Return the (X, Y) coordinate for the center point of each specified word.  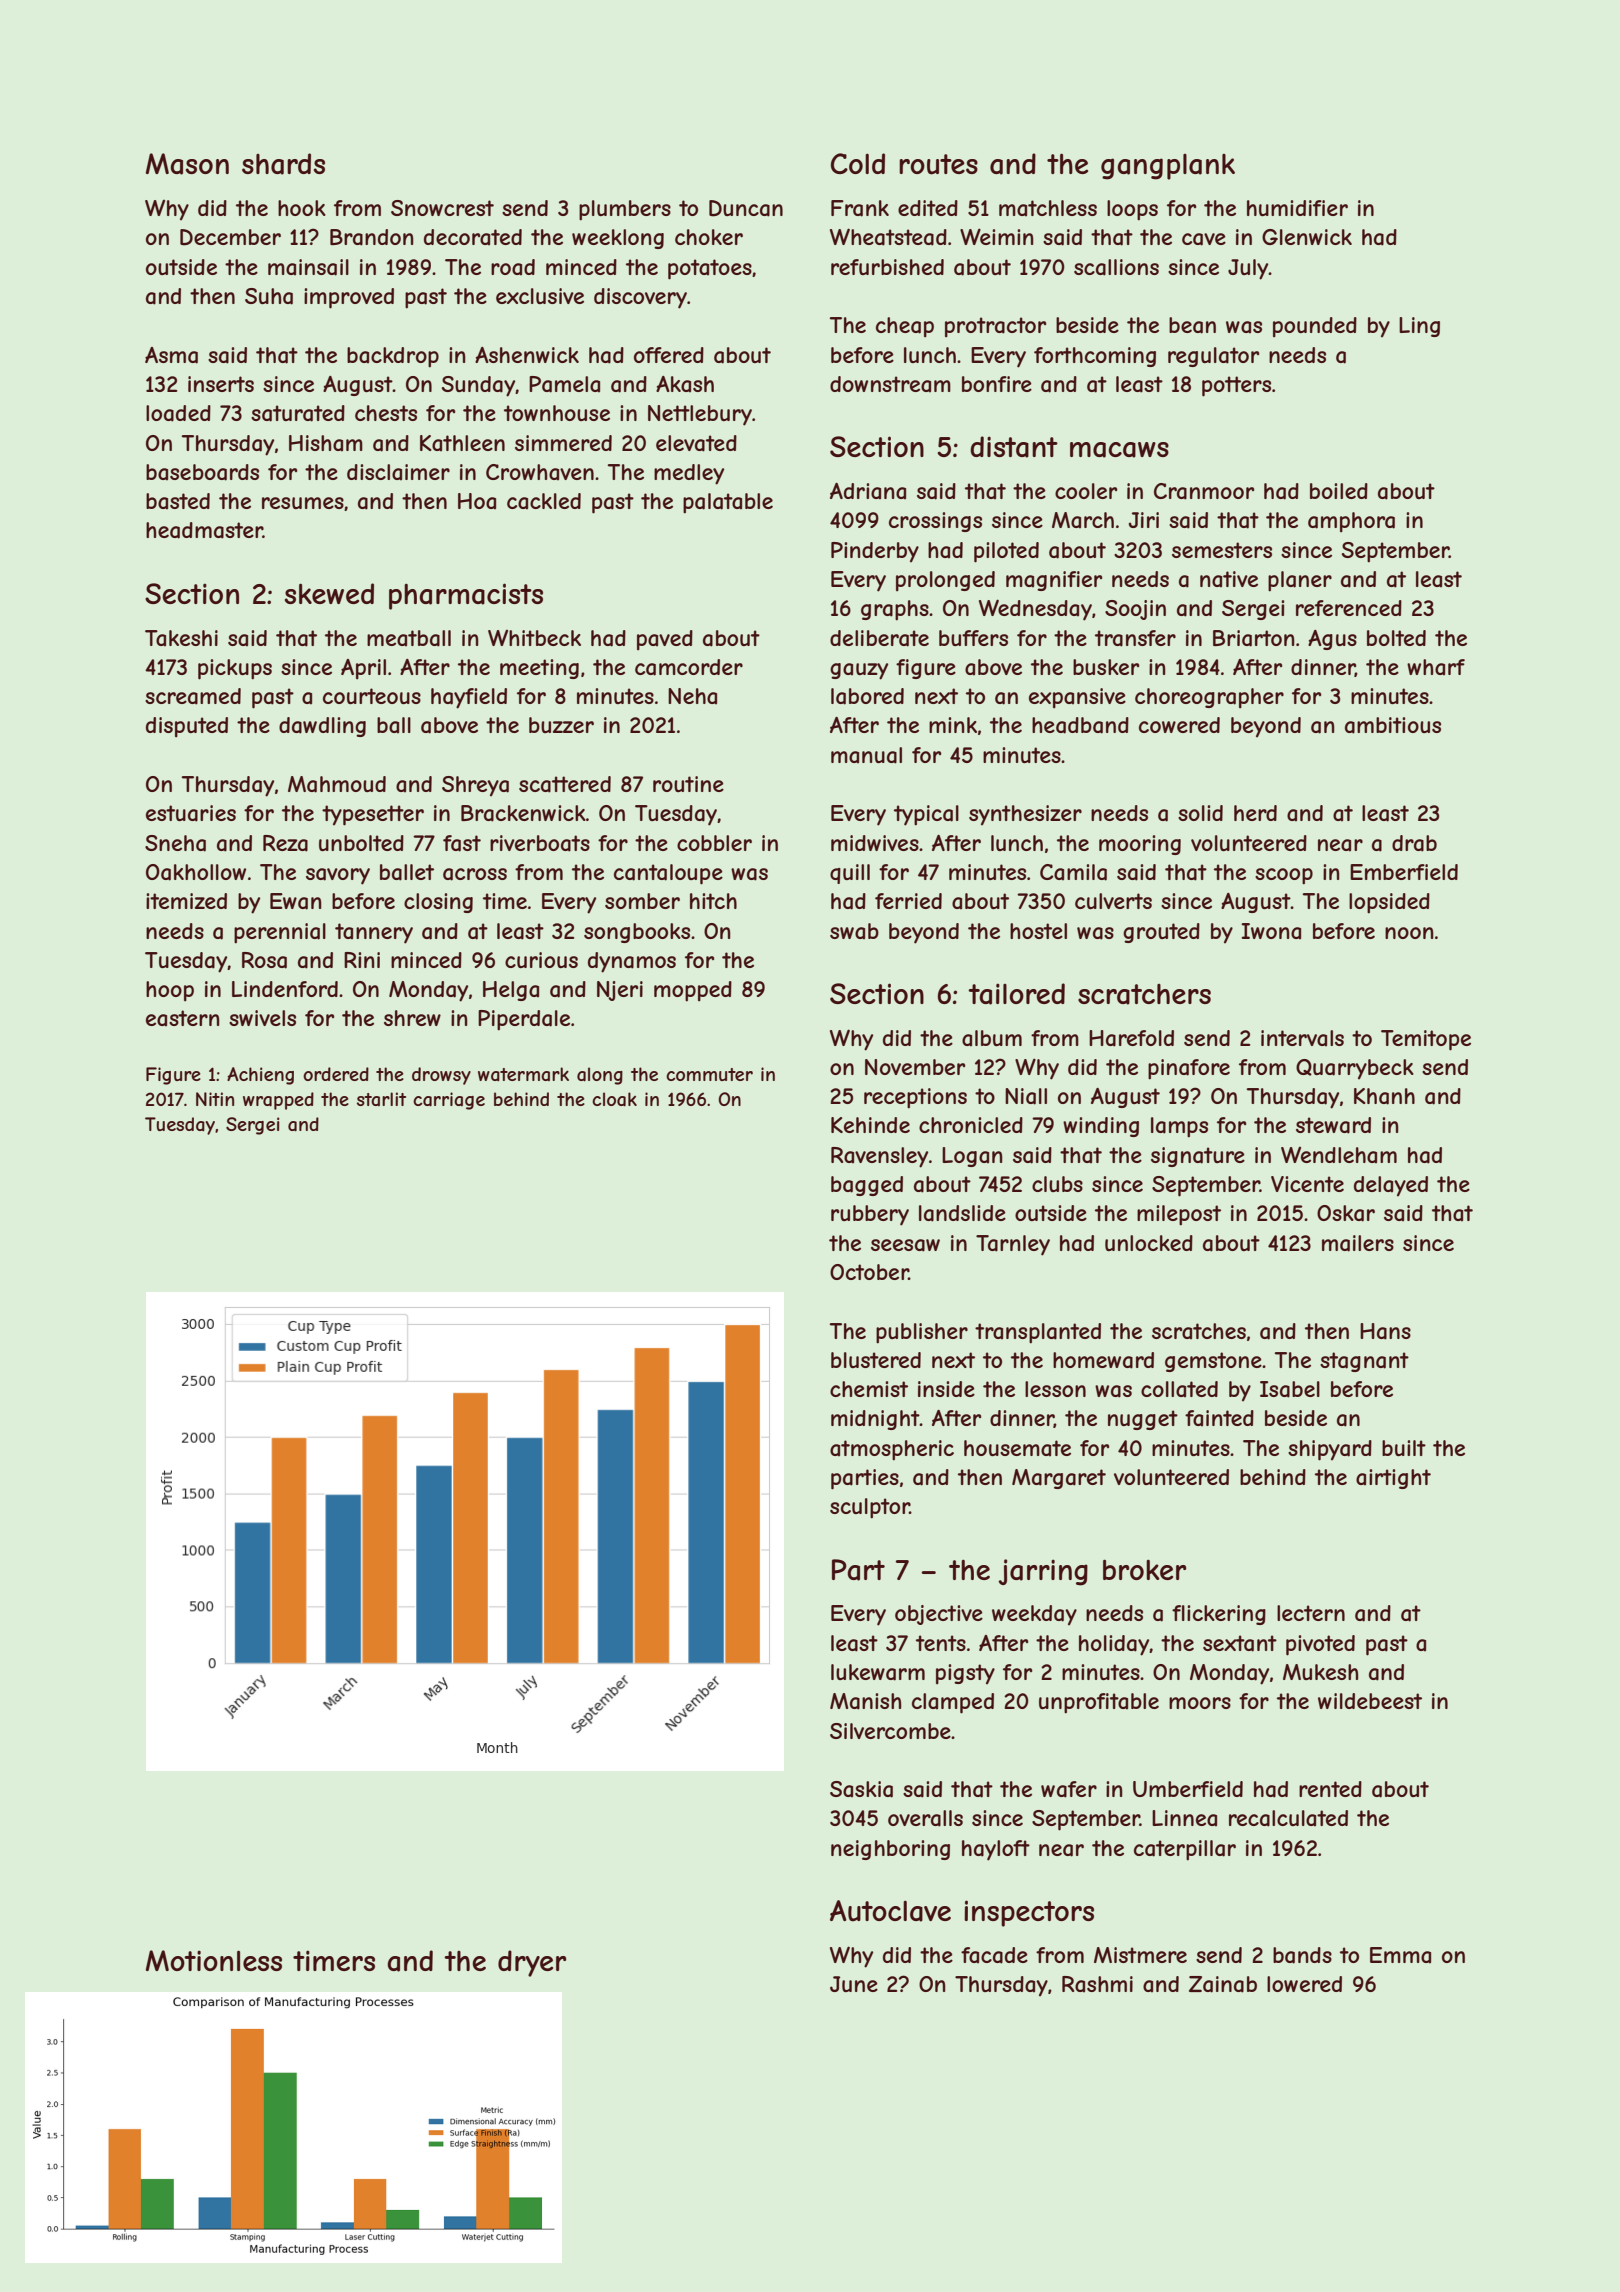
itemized (186, 901)
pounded (1315, 327)
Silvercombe (890, 1731)
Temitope (1426, 1040)
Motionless (214, 1960)
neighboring (890, 1850)
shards (283, 164)
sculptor (870, 1508)
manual (866, 755)
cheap (905, 327)
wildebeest (1370, 1701)
